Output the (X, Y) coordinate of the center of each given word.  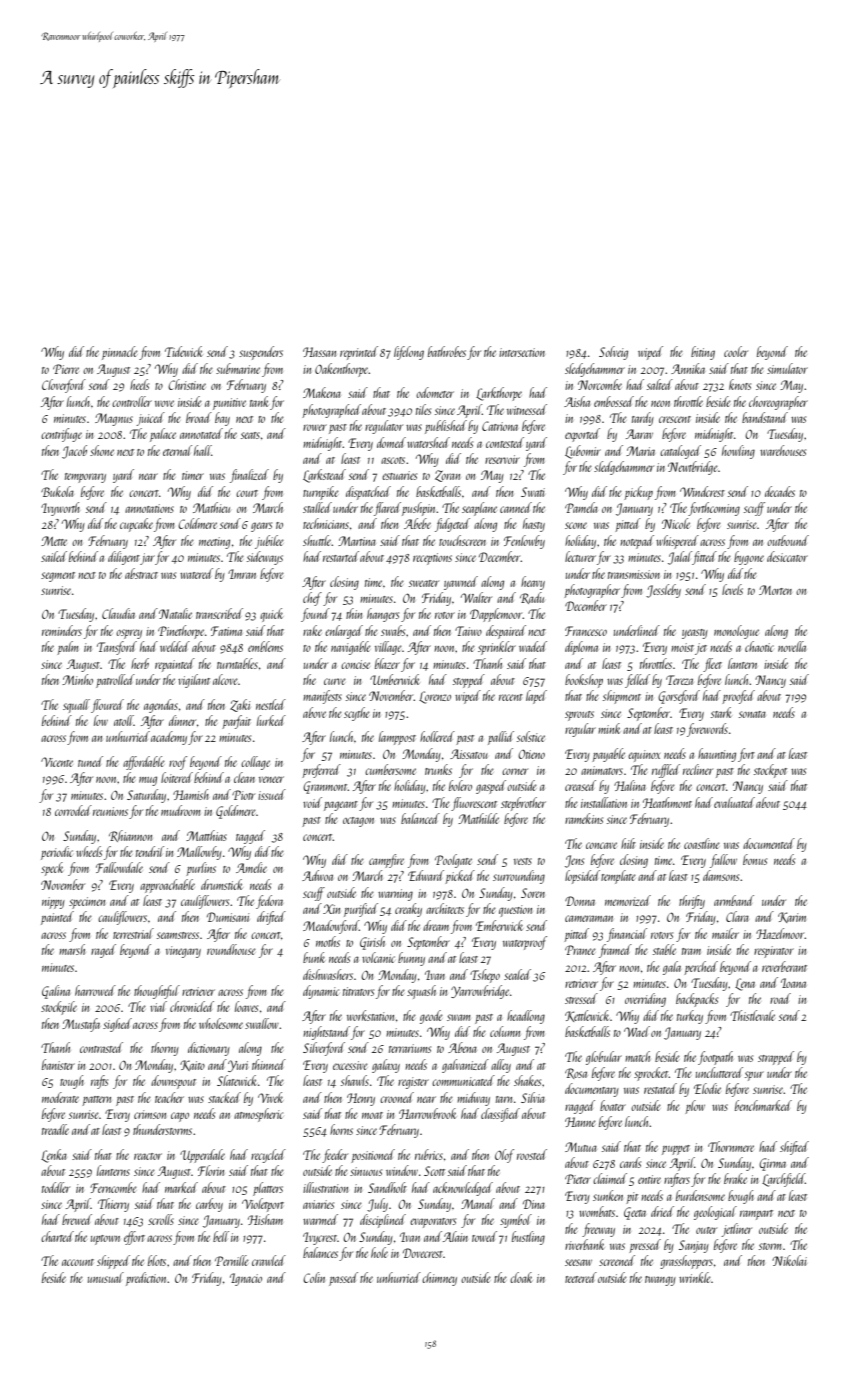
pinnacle (120, 353)
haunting (717, 755)
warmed (320, 1219)
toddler (56, 1187)
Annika (688, 368)
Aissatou (469, 754)
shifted (794, 1148)
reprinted (359, 353)
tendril (150, 851)
